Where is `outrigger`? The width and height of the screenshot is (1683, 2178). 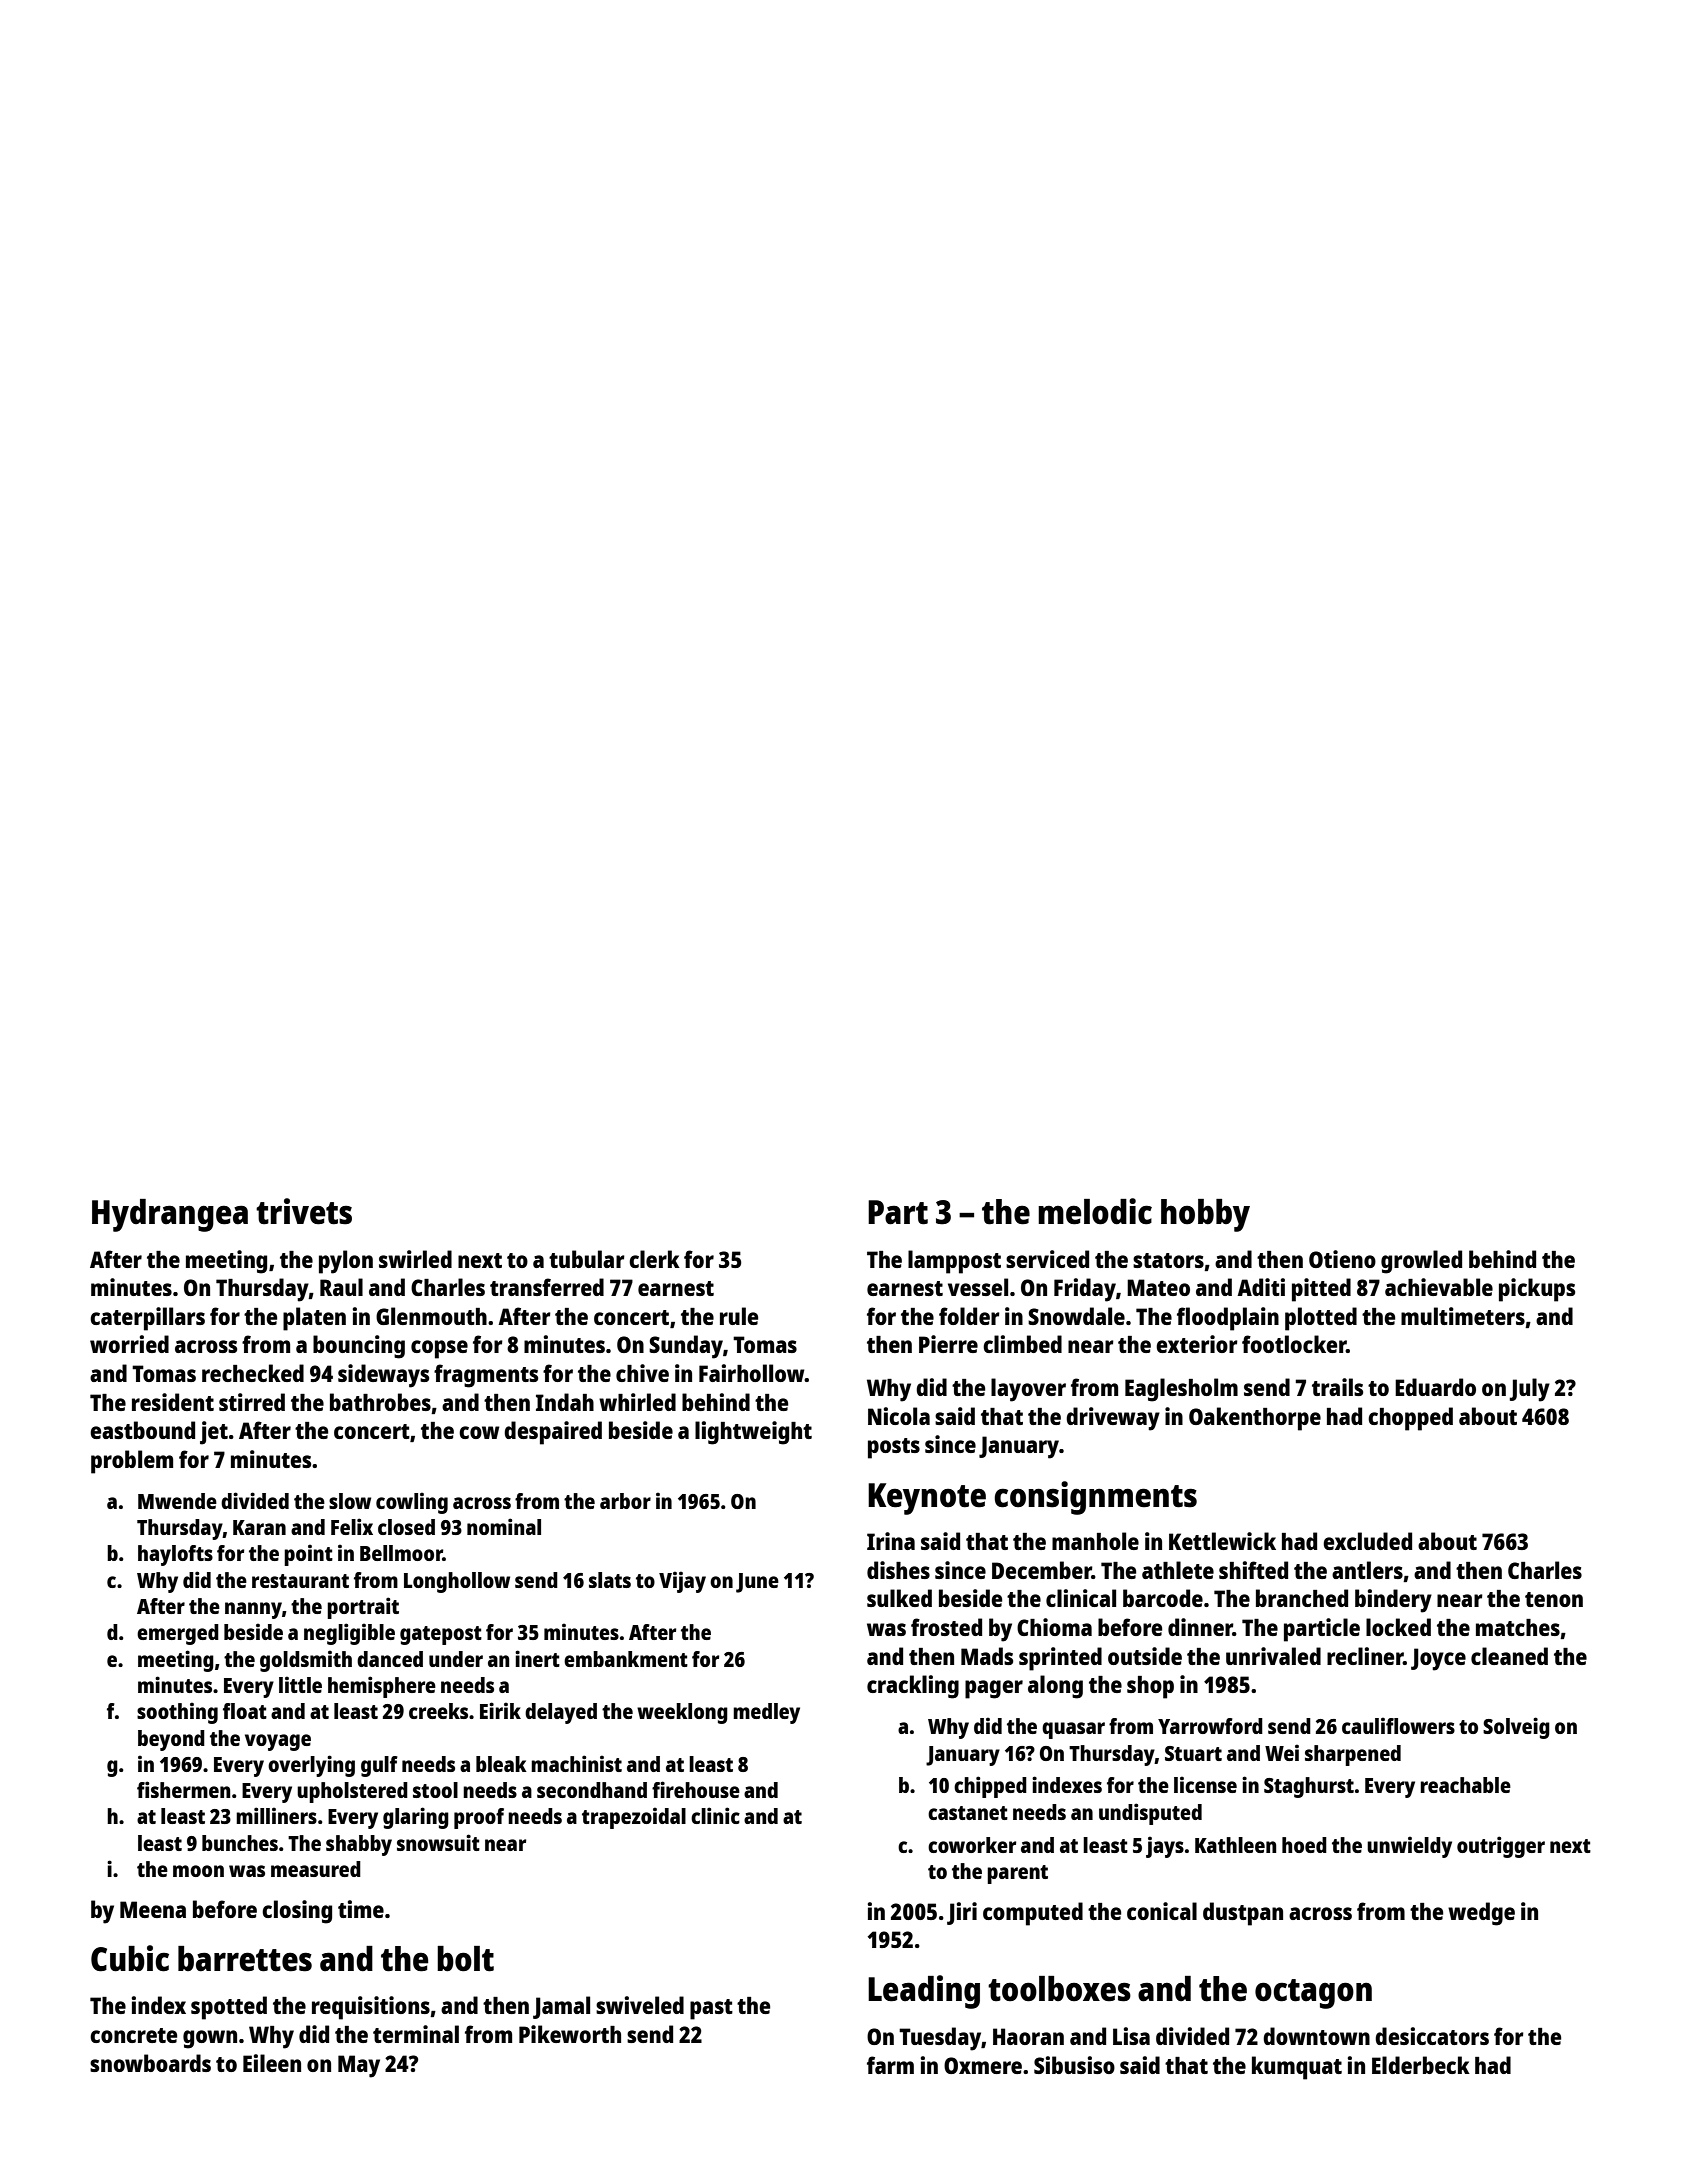
outrigger is located at coordinates (1501, 1847).
